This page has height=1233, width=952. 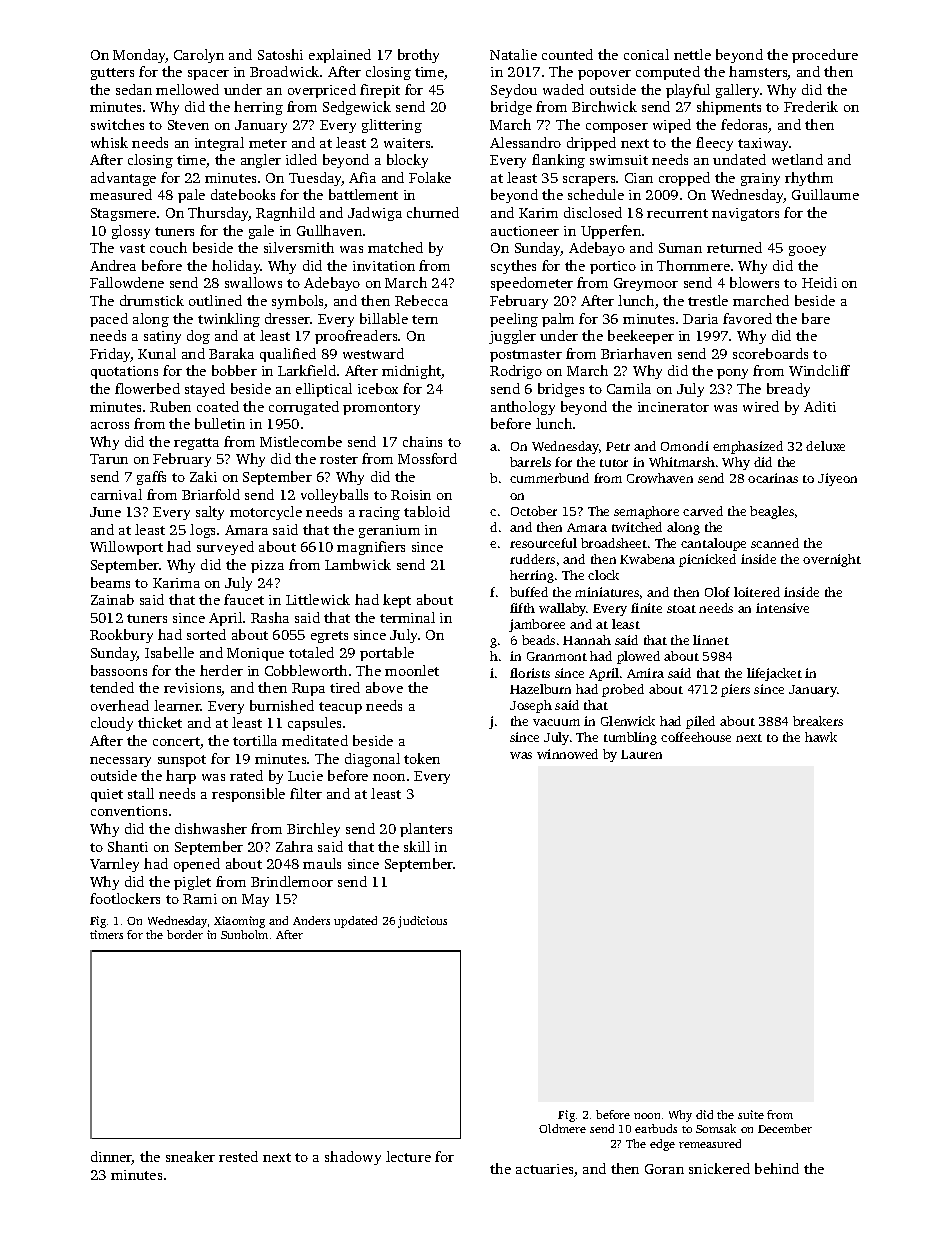 I want to click on revisions, so click(x=193, y=689).
